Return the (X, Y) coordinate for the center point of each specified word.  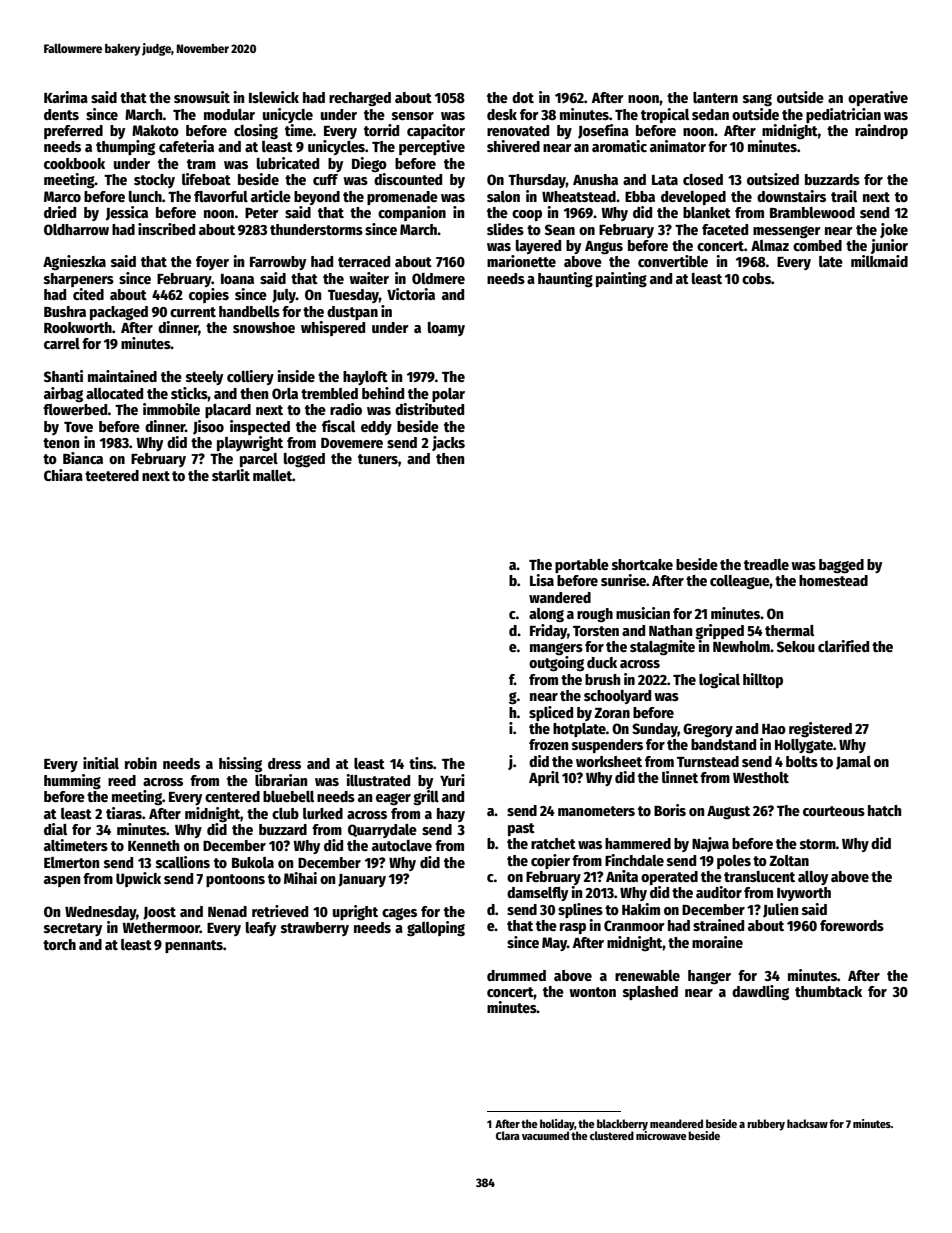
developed (693, 198)
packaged (119, 313)
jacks (448, 443)
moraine (717, 942)
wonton (592, 992)
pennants (194, 946)
